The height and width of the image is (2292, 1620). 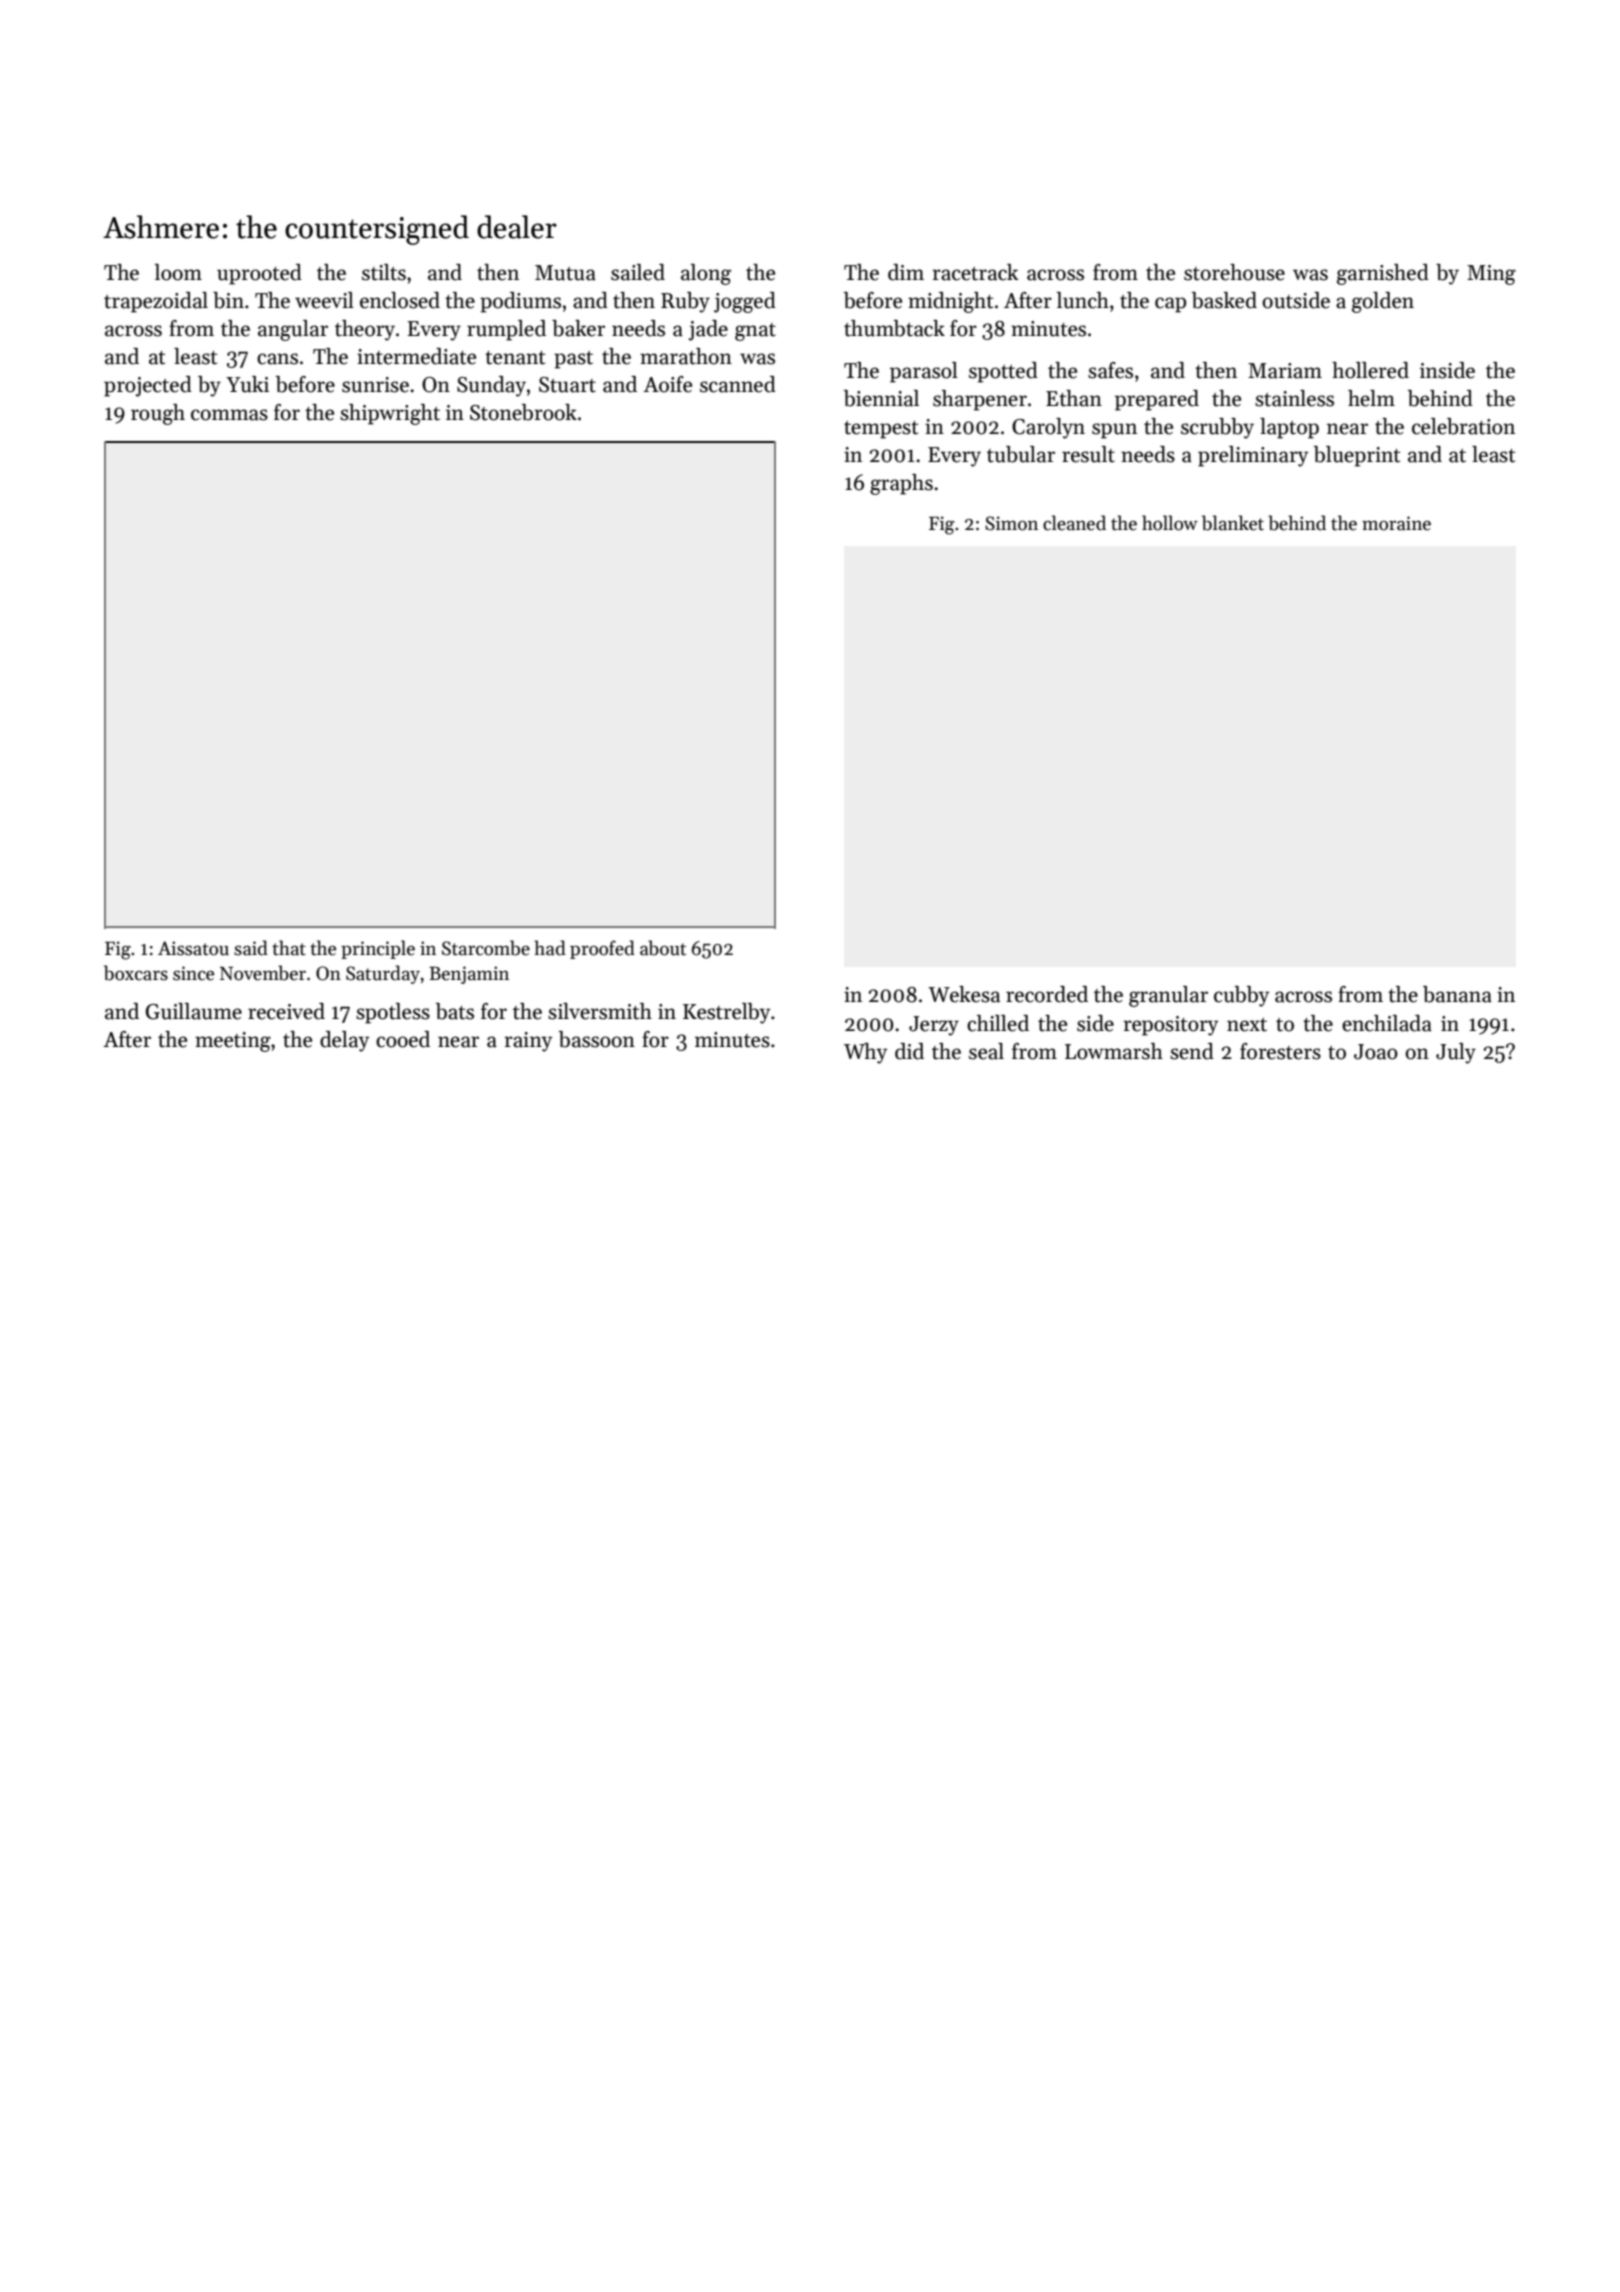 What do you see at coordinates (602, 949) in the image?
I see `proofed` at bounding box center [602, 949].
